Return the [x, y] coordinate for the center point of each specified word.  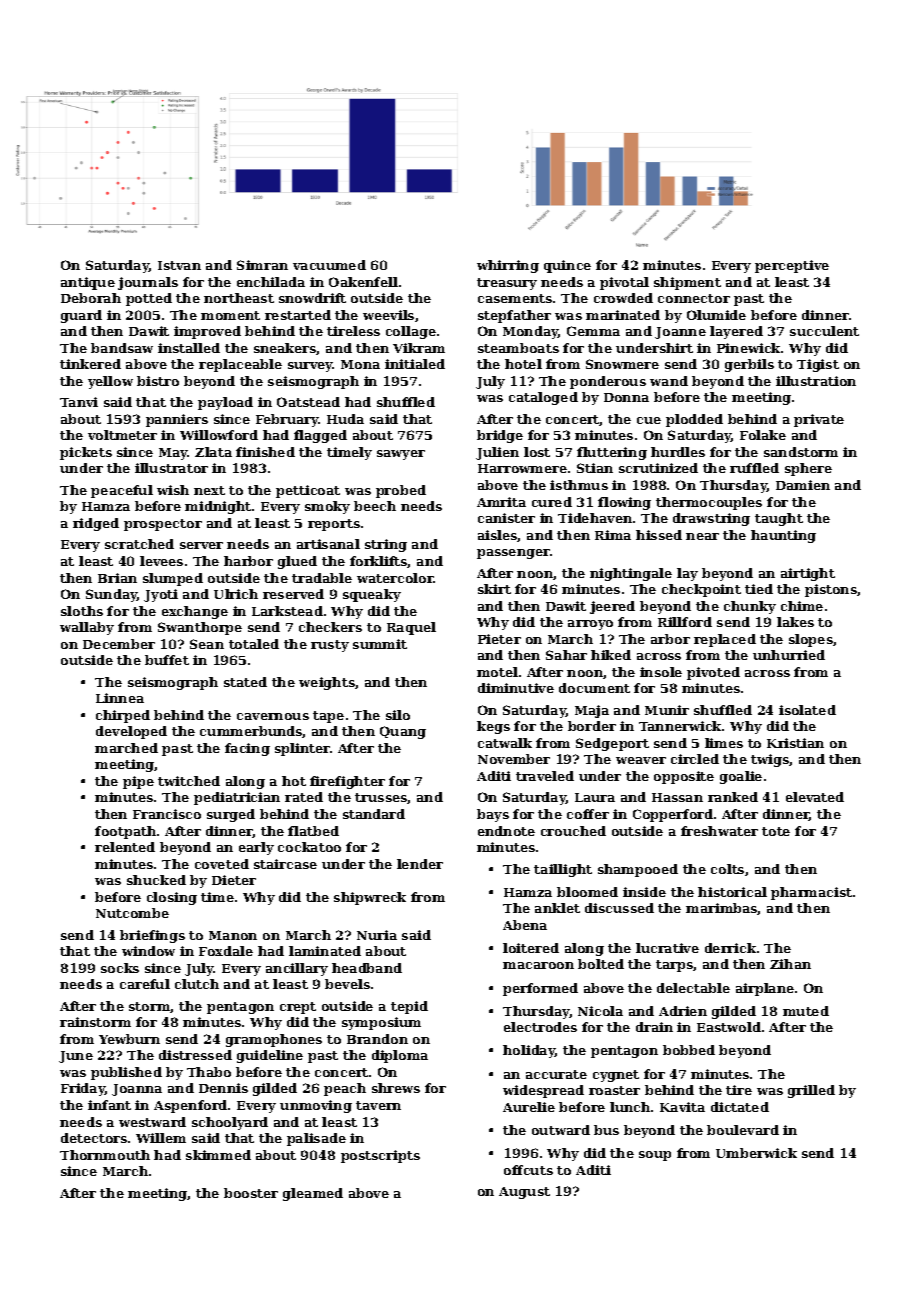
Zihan [790, 964]
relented [125, 847]
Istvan [179, 265]
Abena [525, 925]
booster [251, 1193]
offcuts [528, 1170]
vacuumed [329, 265]
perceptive [792, 266]
